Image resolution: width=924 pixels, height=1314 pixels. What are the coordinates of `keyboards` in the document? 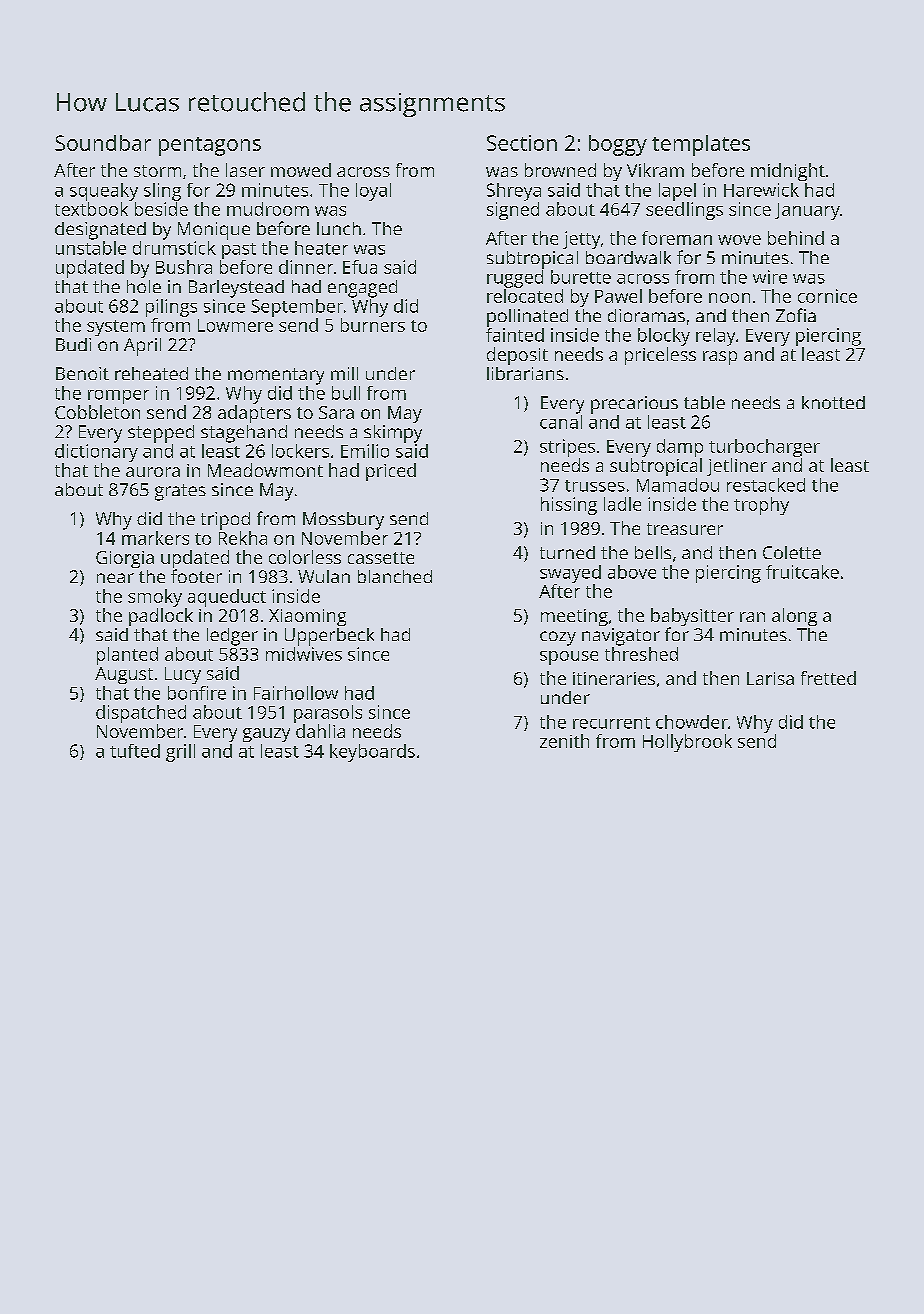 It's located at (372, 753).
